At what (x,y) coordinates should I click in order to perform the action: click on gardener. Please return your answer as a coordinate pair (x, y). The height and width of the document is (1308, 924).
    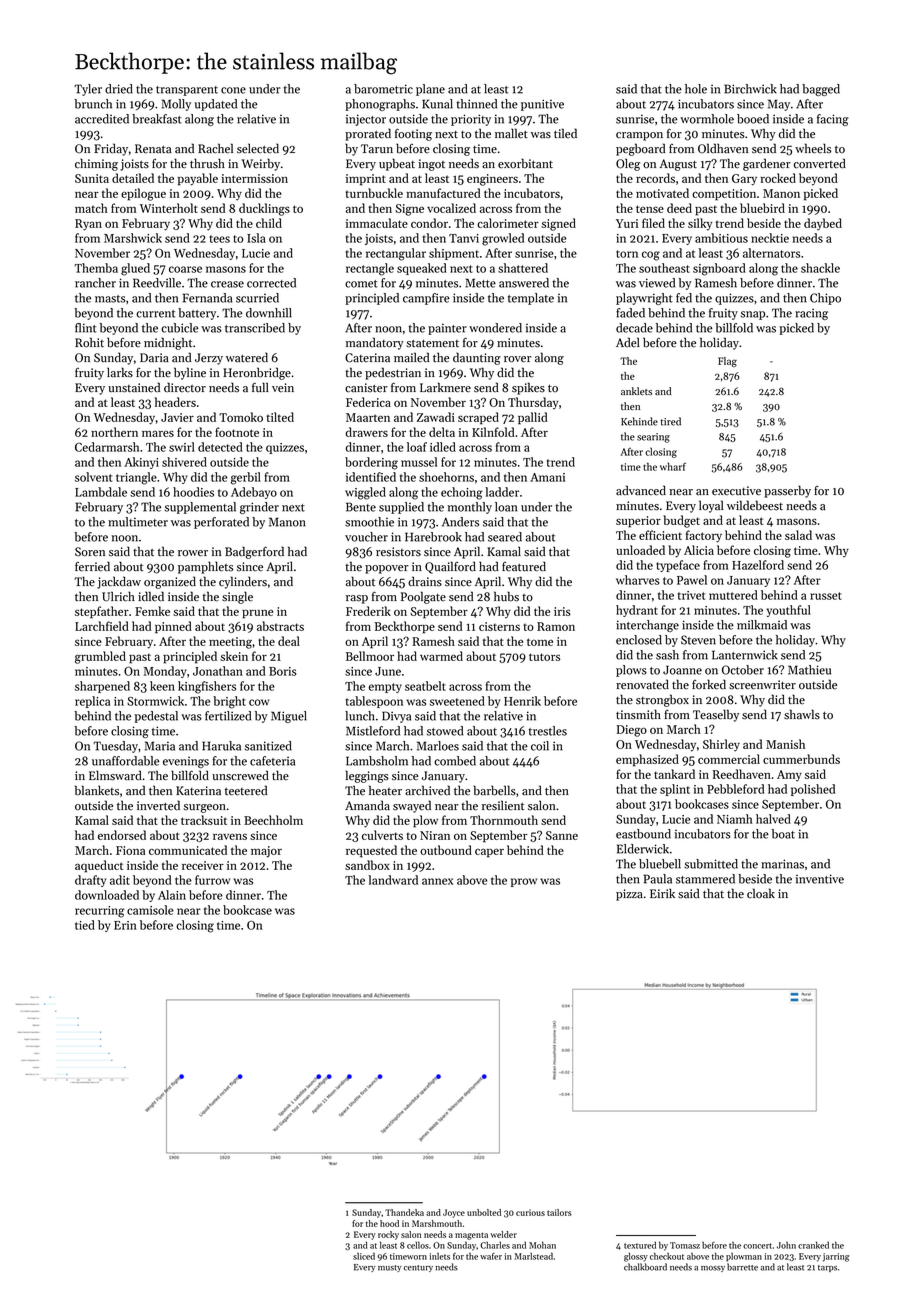
    Looking at the image, I should click on (767, 164).
